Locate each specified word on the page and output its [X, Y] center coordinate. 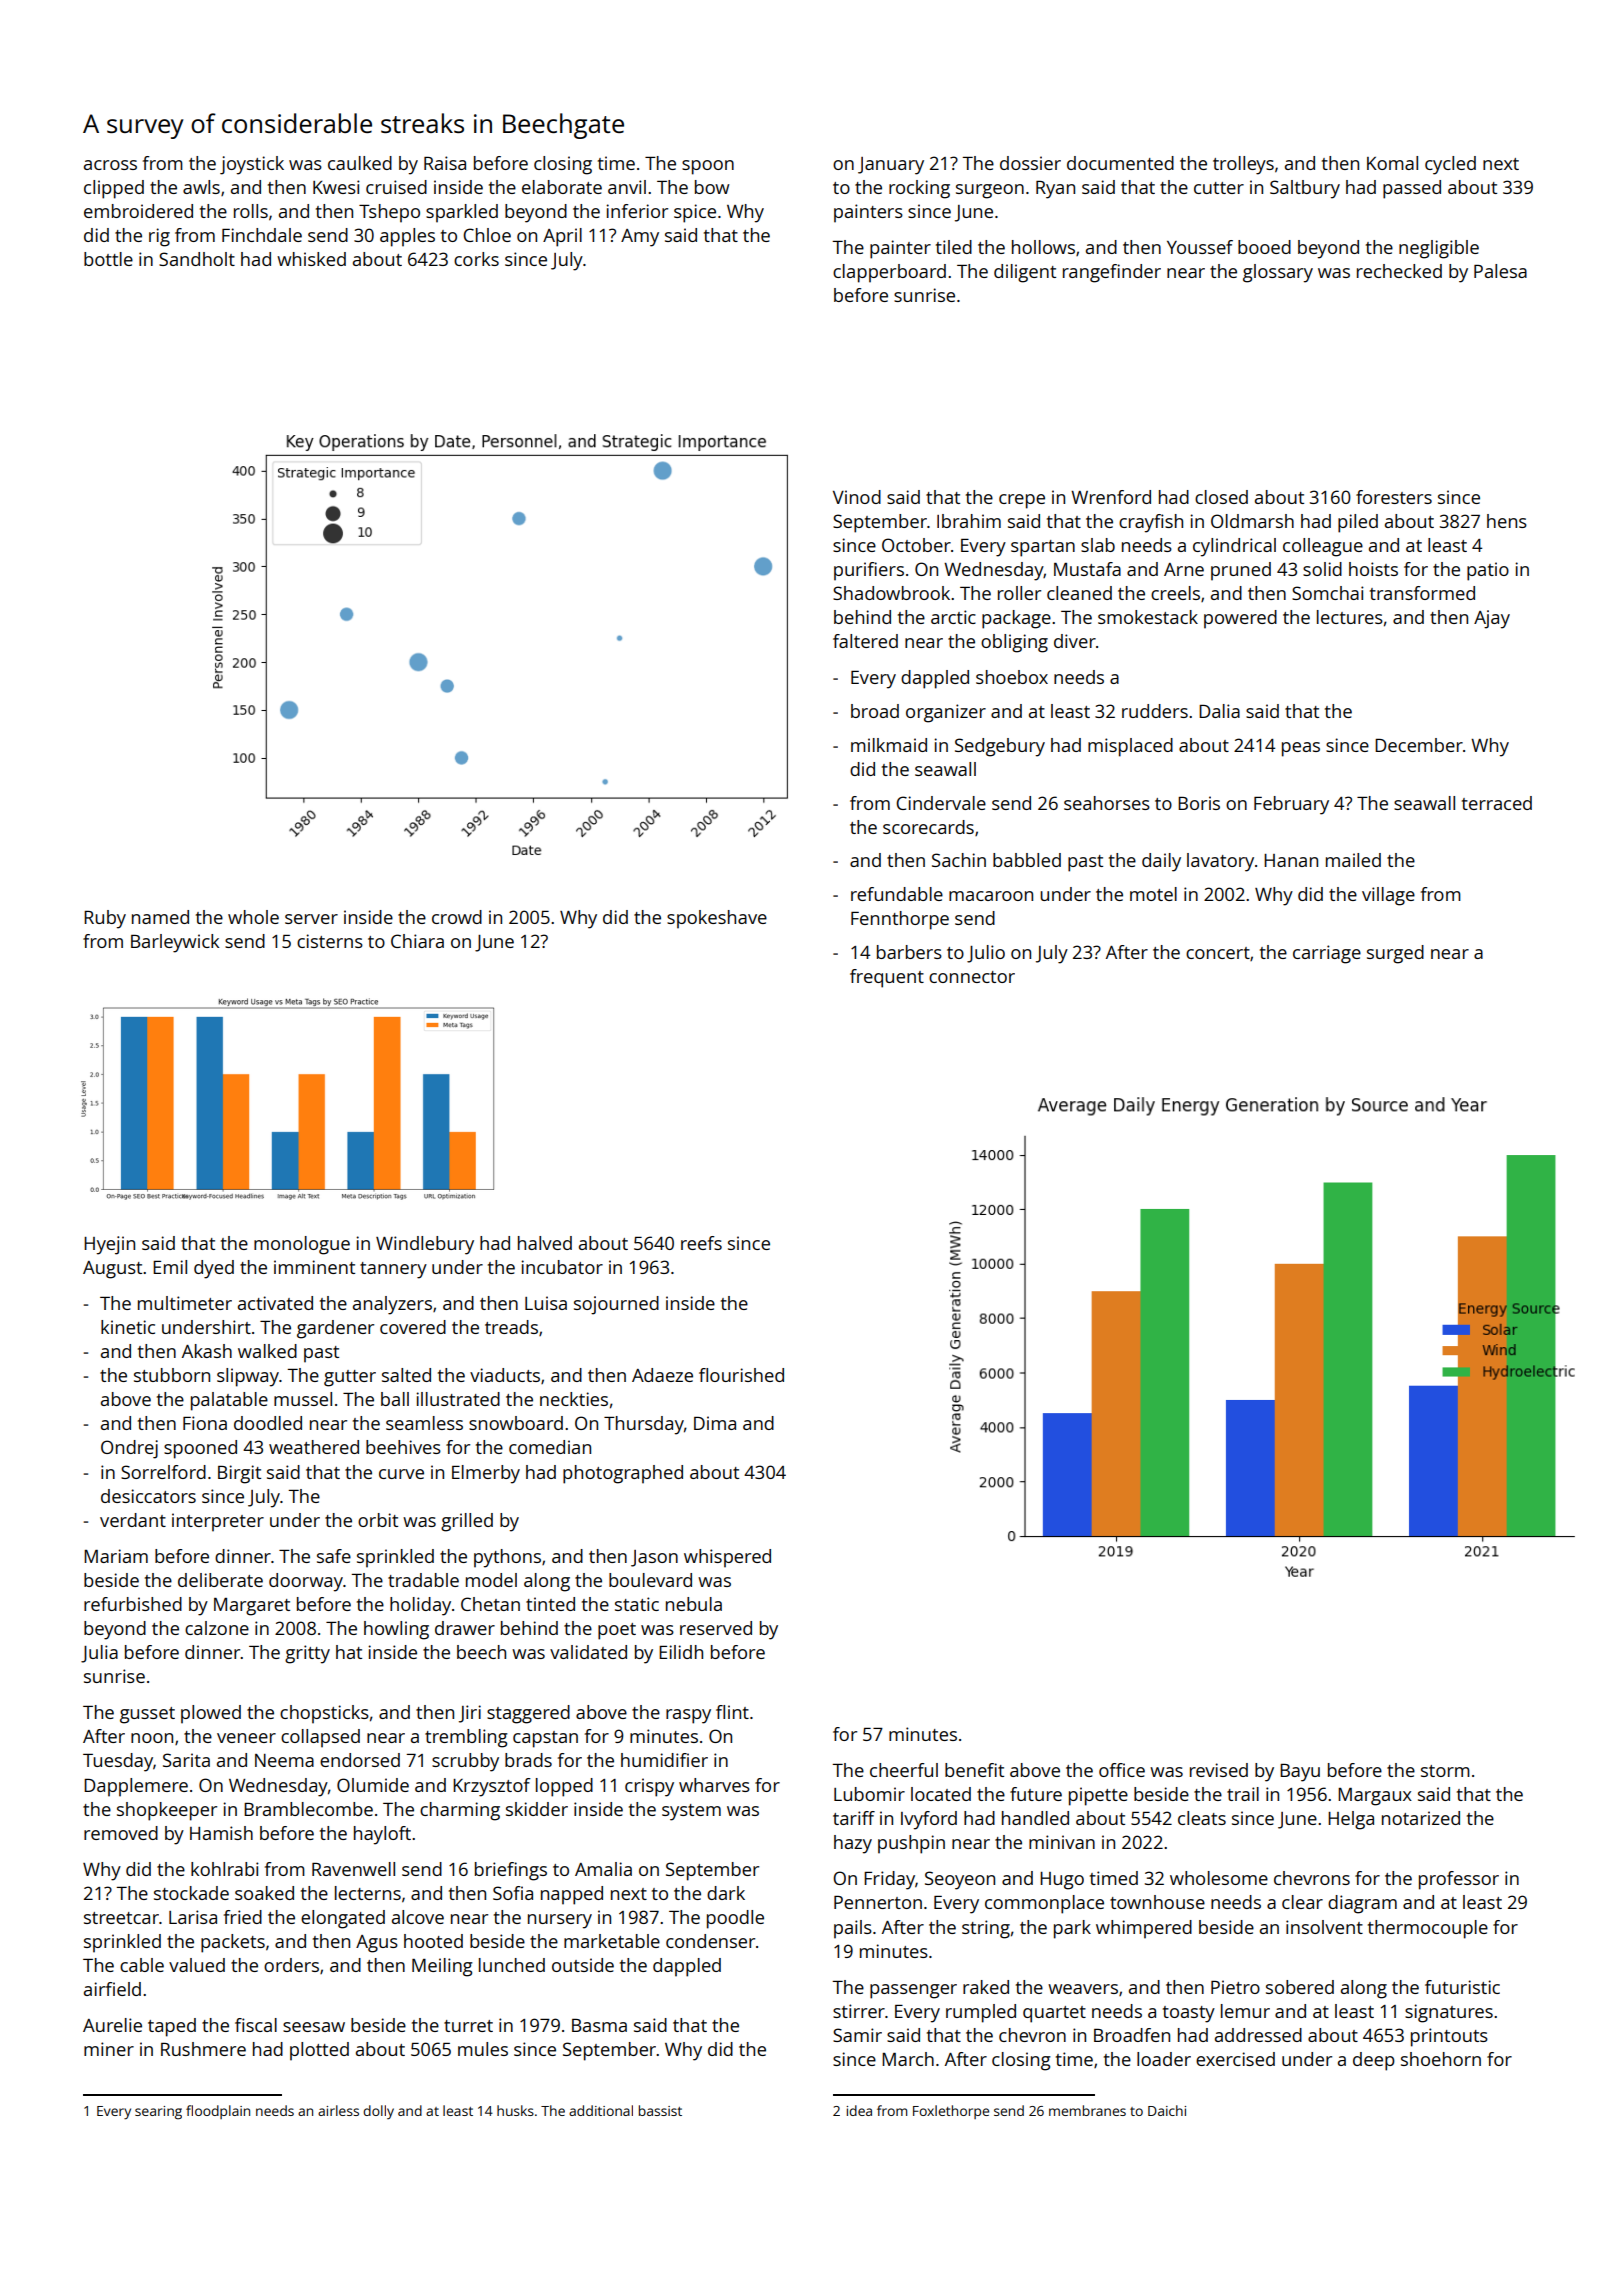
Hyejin [109, 1245]
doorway [306, 1582]
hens [1507, 521]
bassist [660, 2110]
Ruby [105, 919]
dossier [1030, 163]
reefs [701, 1243]
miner [109, 2049]
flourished [741, 1375]
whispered [727, 1558]
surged [1395, 954]
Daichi [1167, 2110]
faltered [865, 641]
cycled [1450, 165]
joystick [252, 165]
